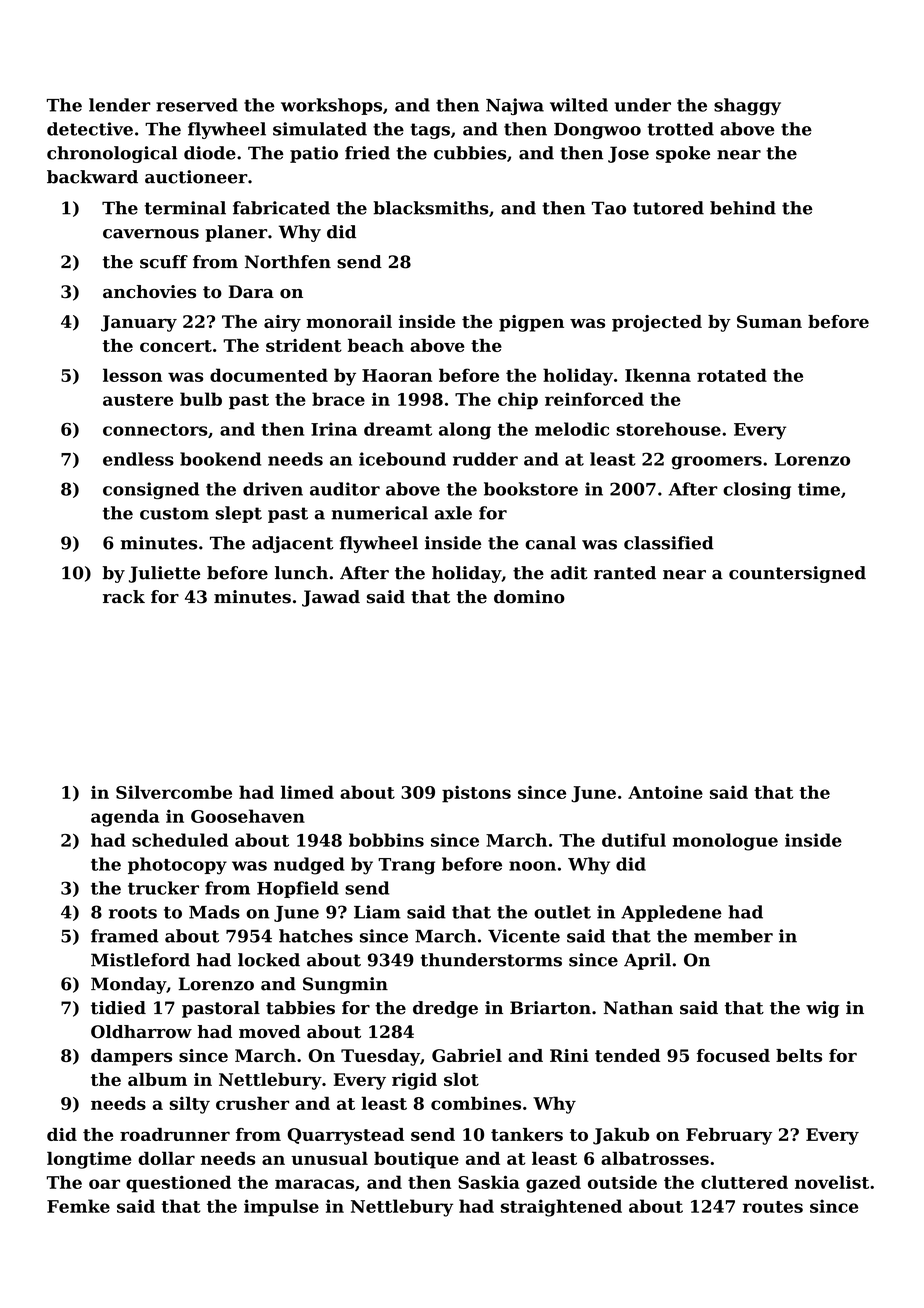 The height and width of the screenshot is (1308, 924). I want to click on Femke, so click(78, 1206).
